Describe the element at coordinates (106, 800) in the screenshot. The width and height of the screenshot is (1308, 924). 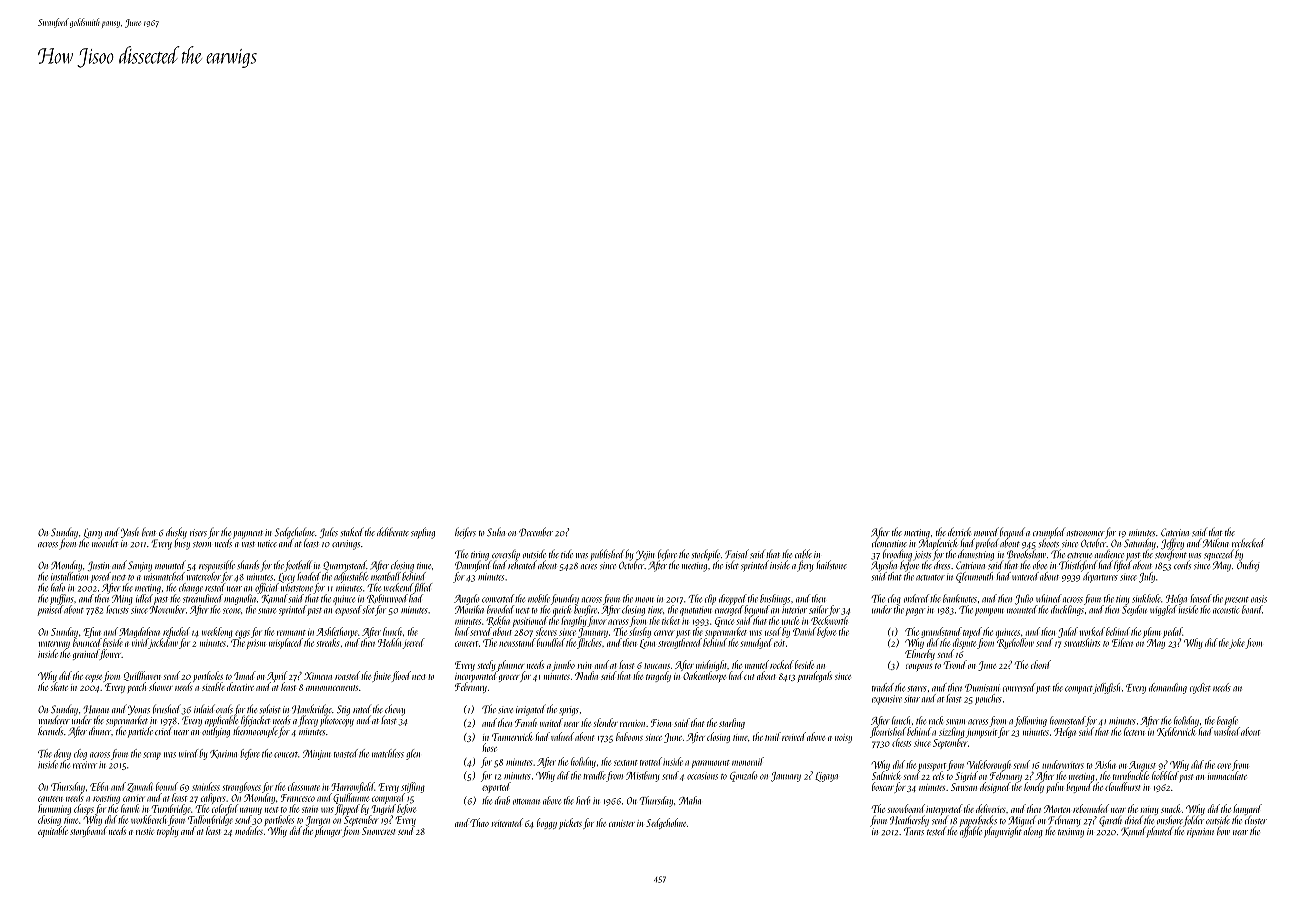
I see `roasting` at that location.
